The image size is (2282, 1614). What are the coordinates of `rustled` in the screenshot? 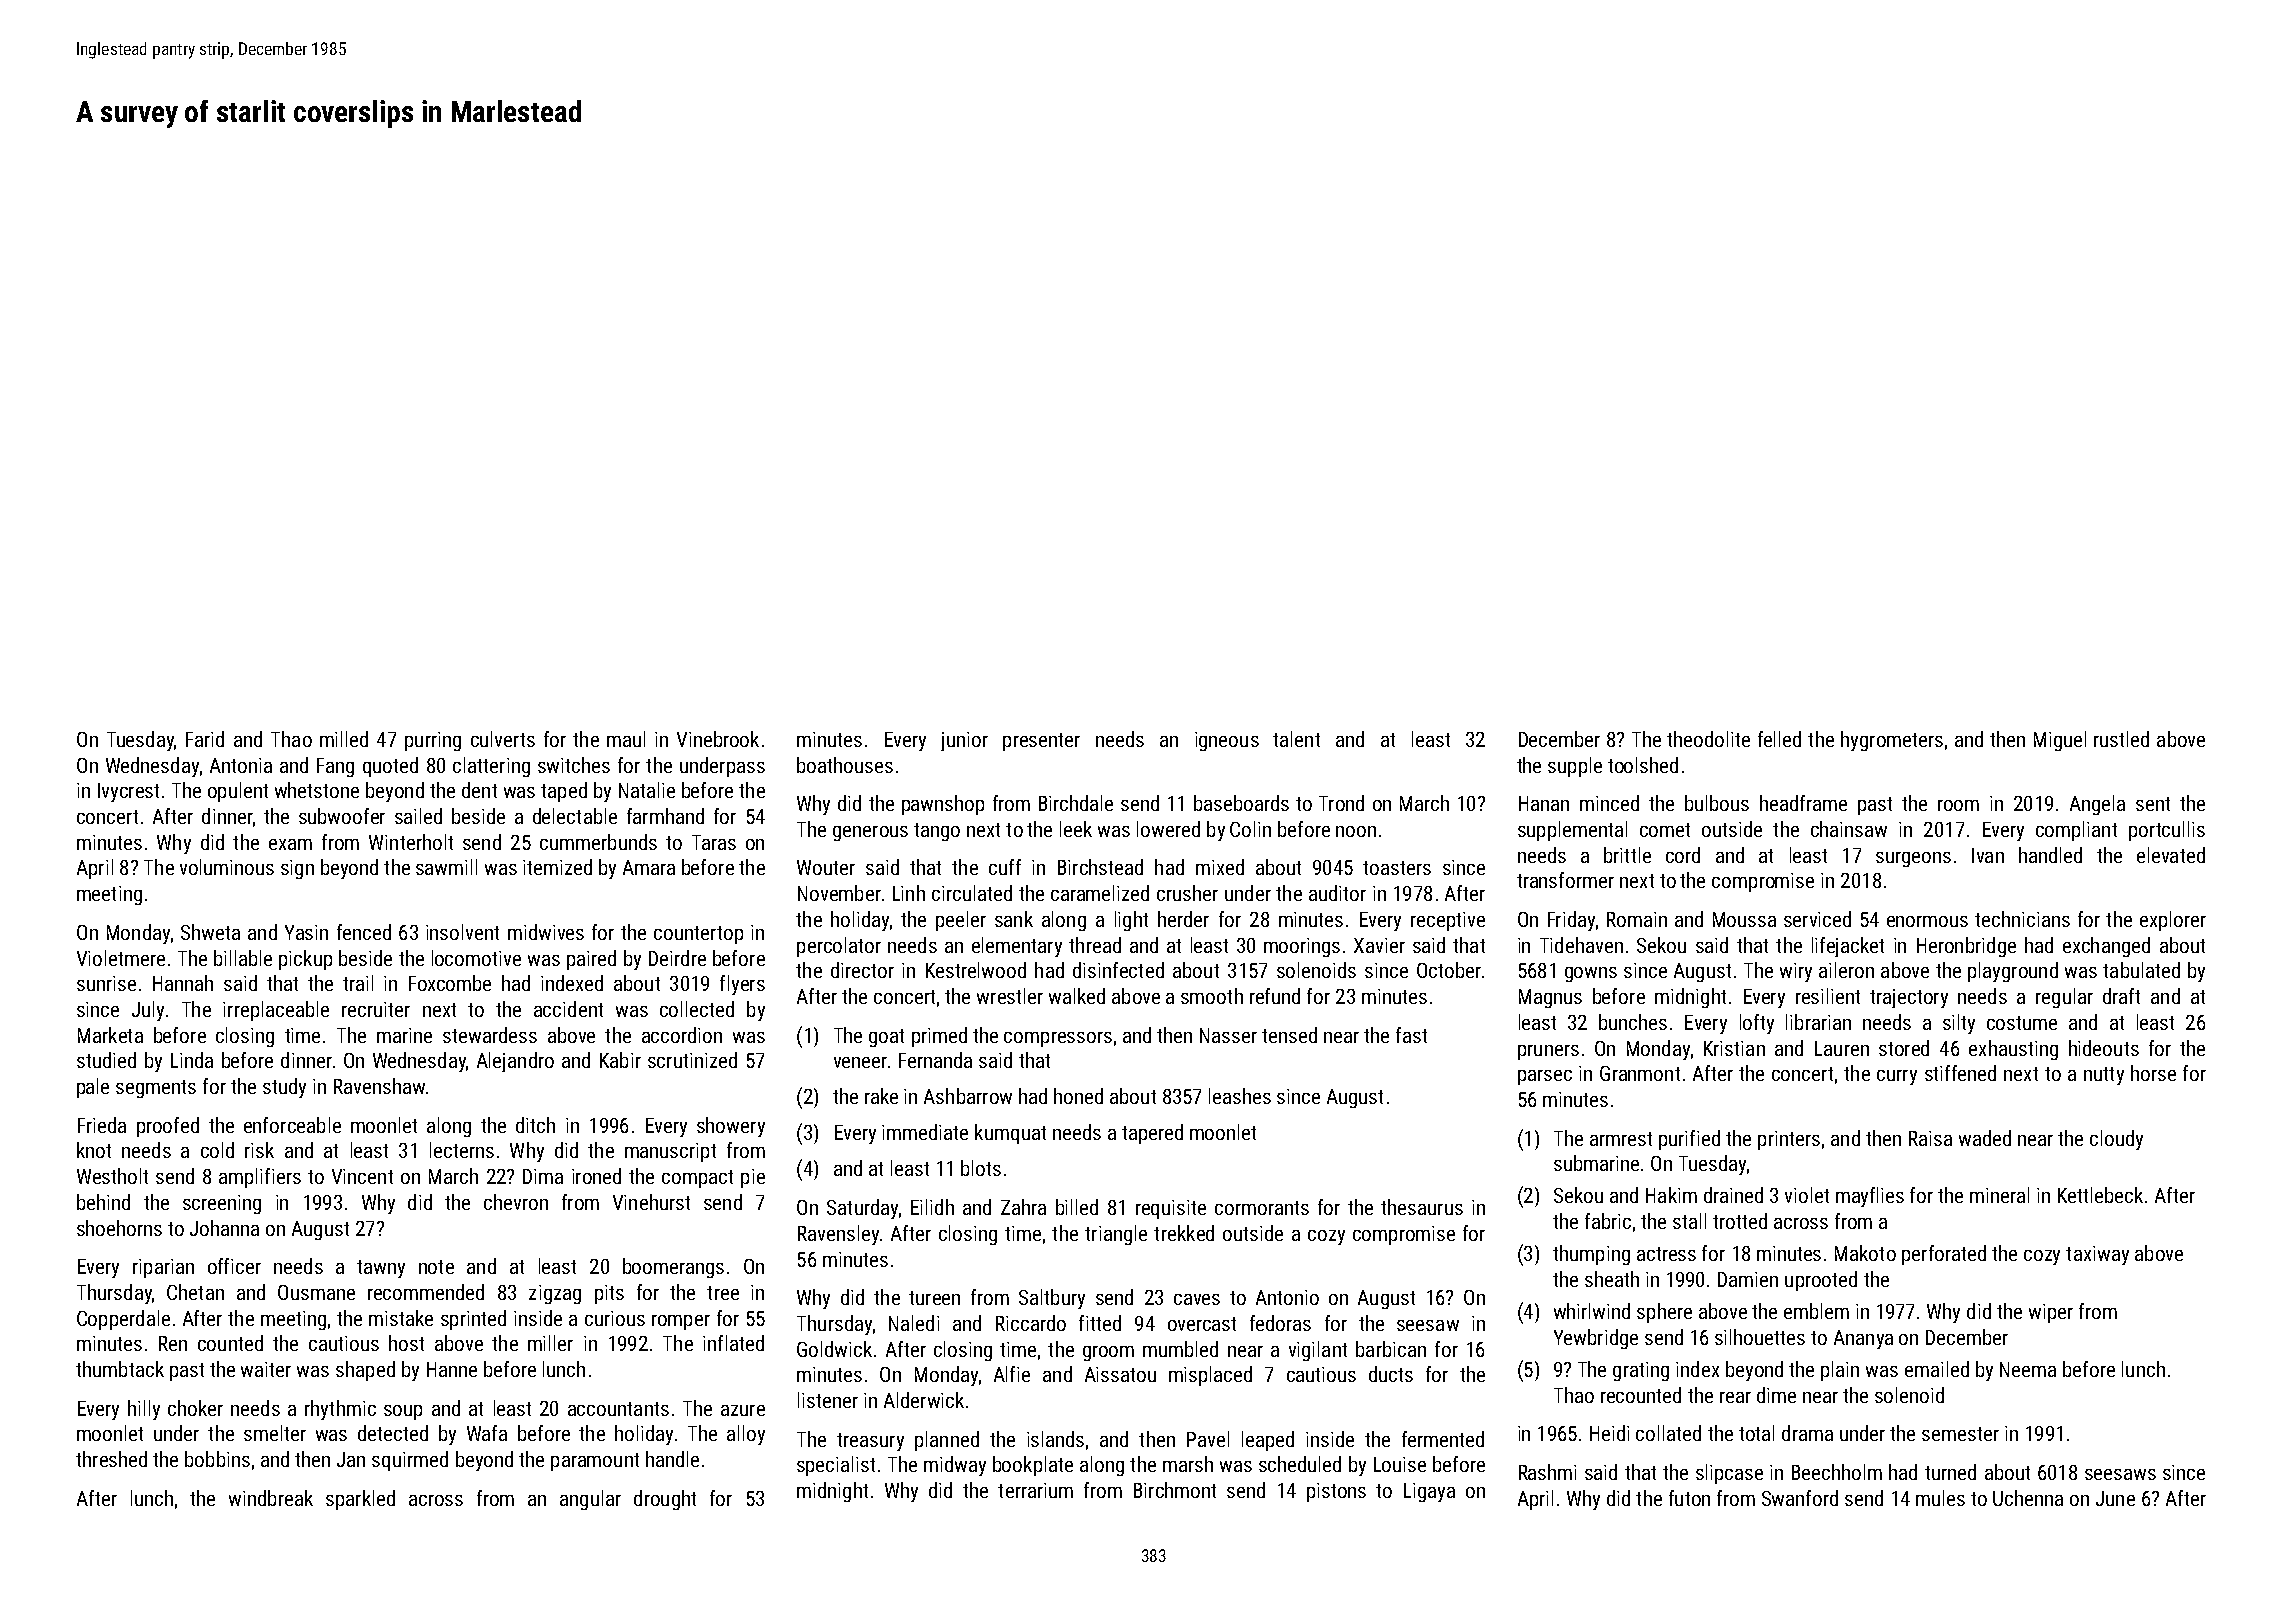 It's located at (2121, 739).
